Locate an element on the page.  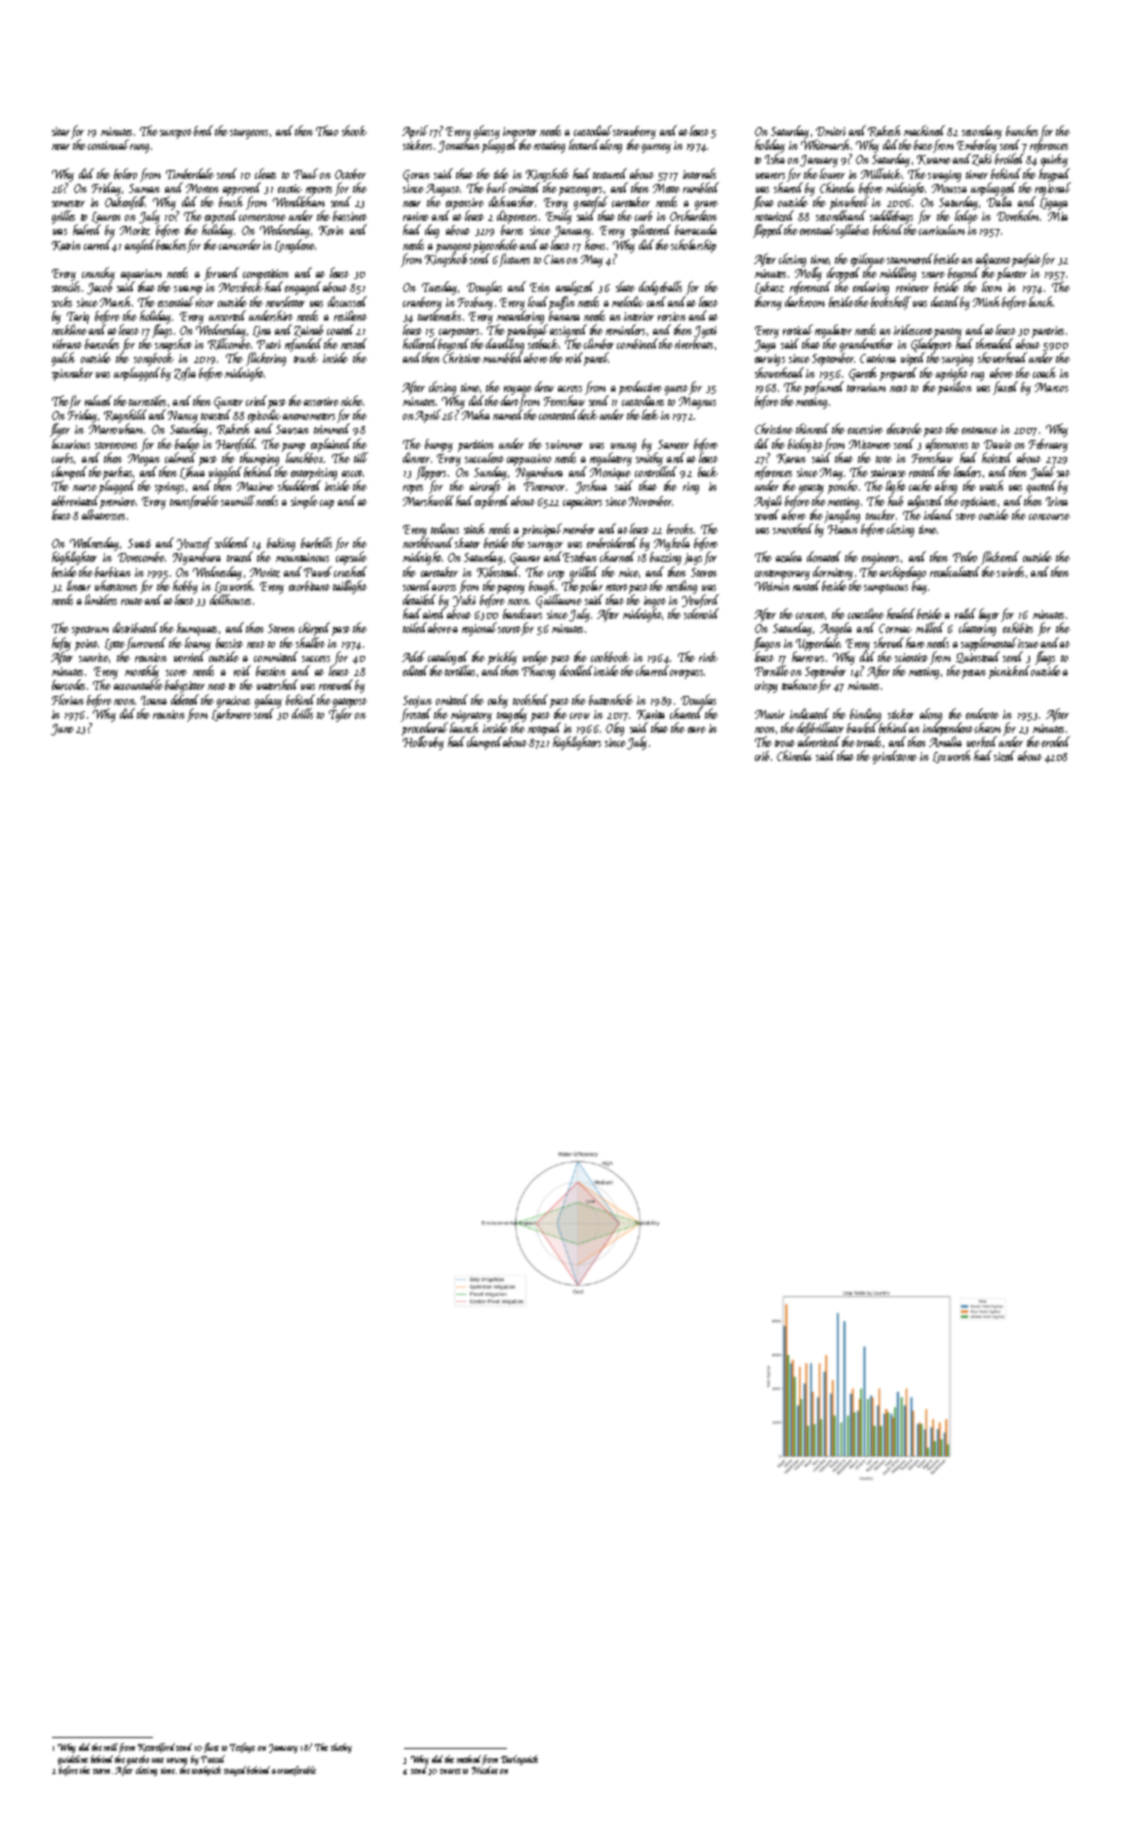
sunspot is located at coordinates (176, 134).
